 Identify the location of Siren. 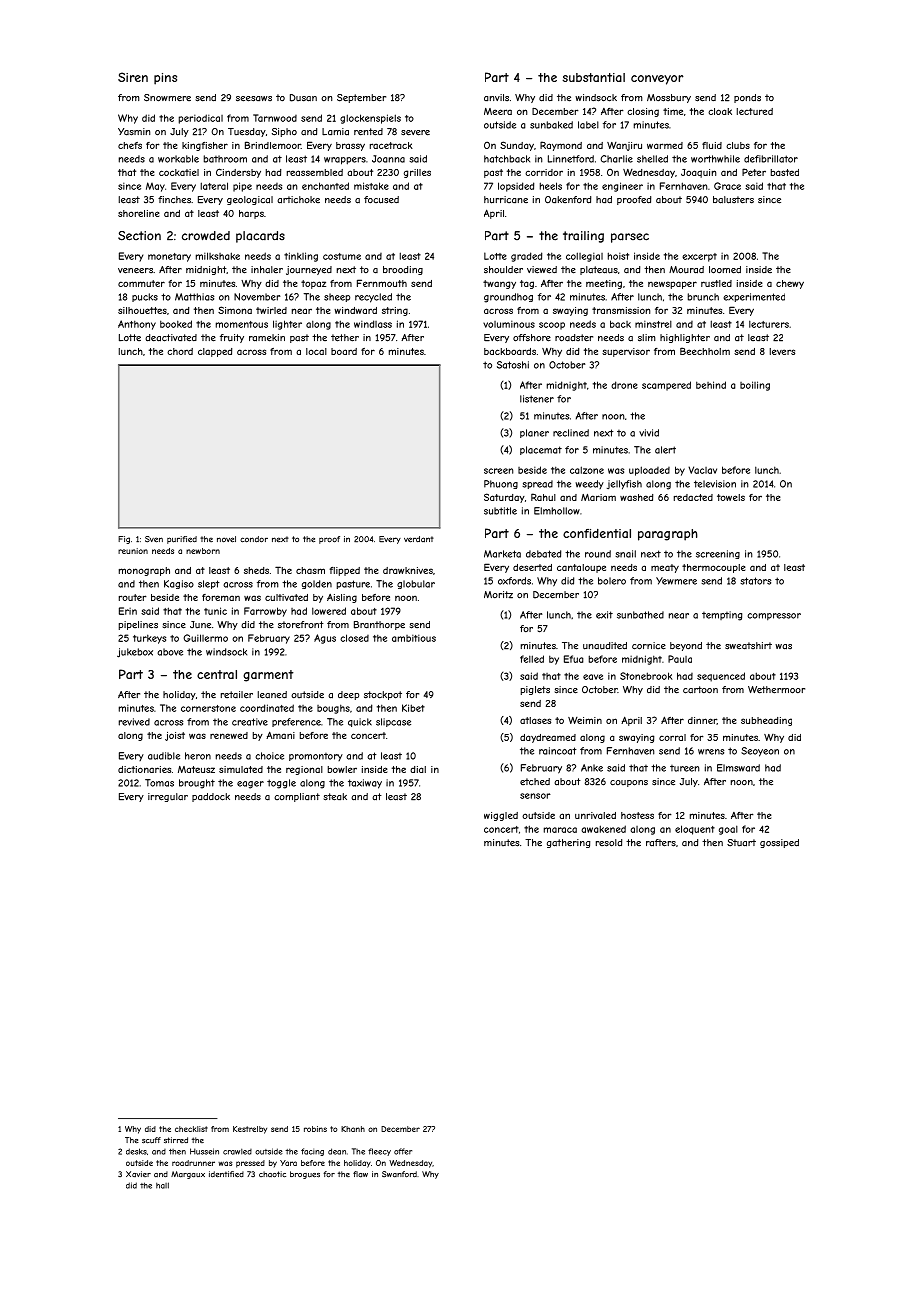
(133, 77).
